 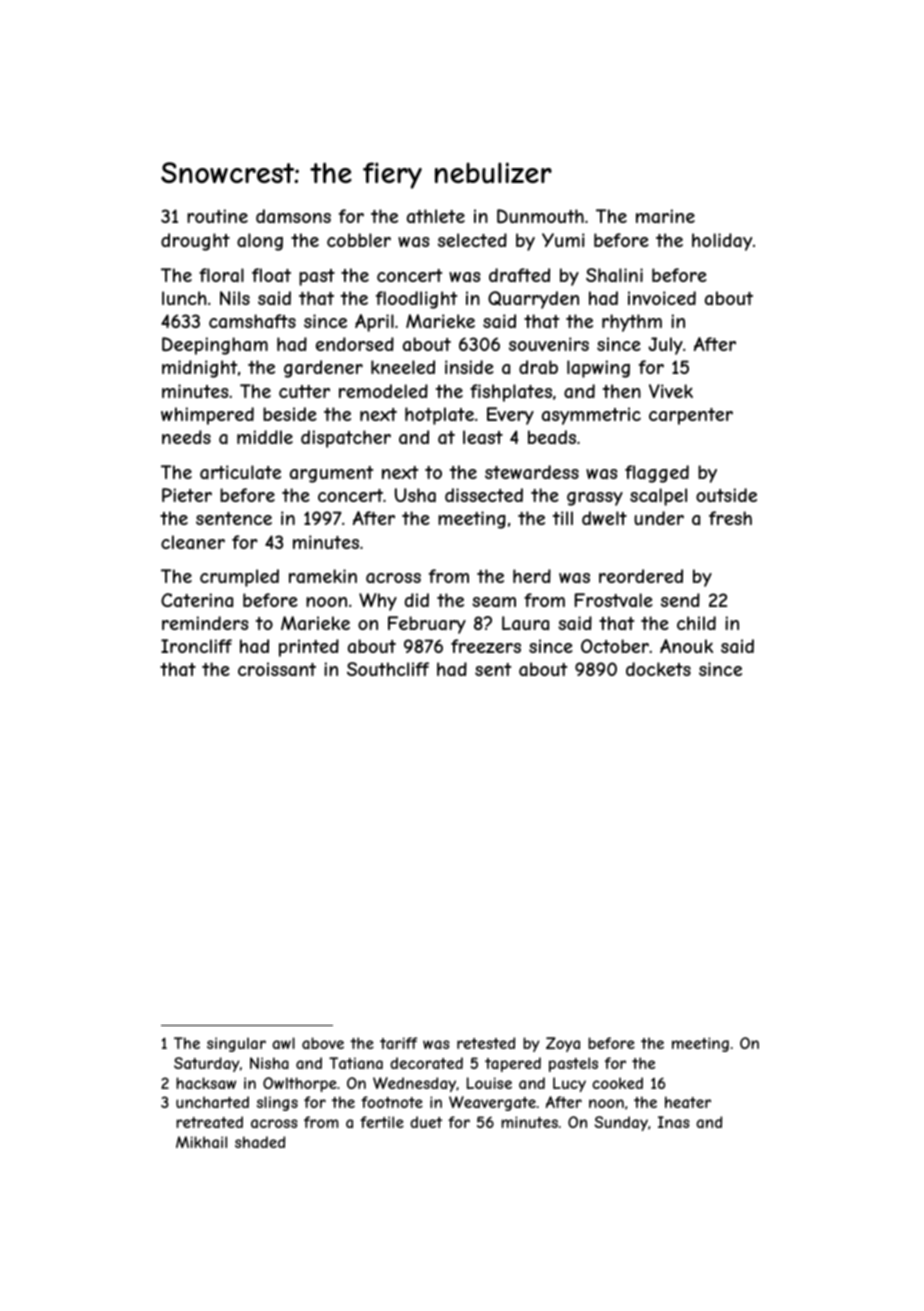 I want to click on floodlight, so click(x=416, y=300).
